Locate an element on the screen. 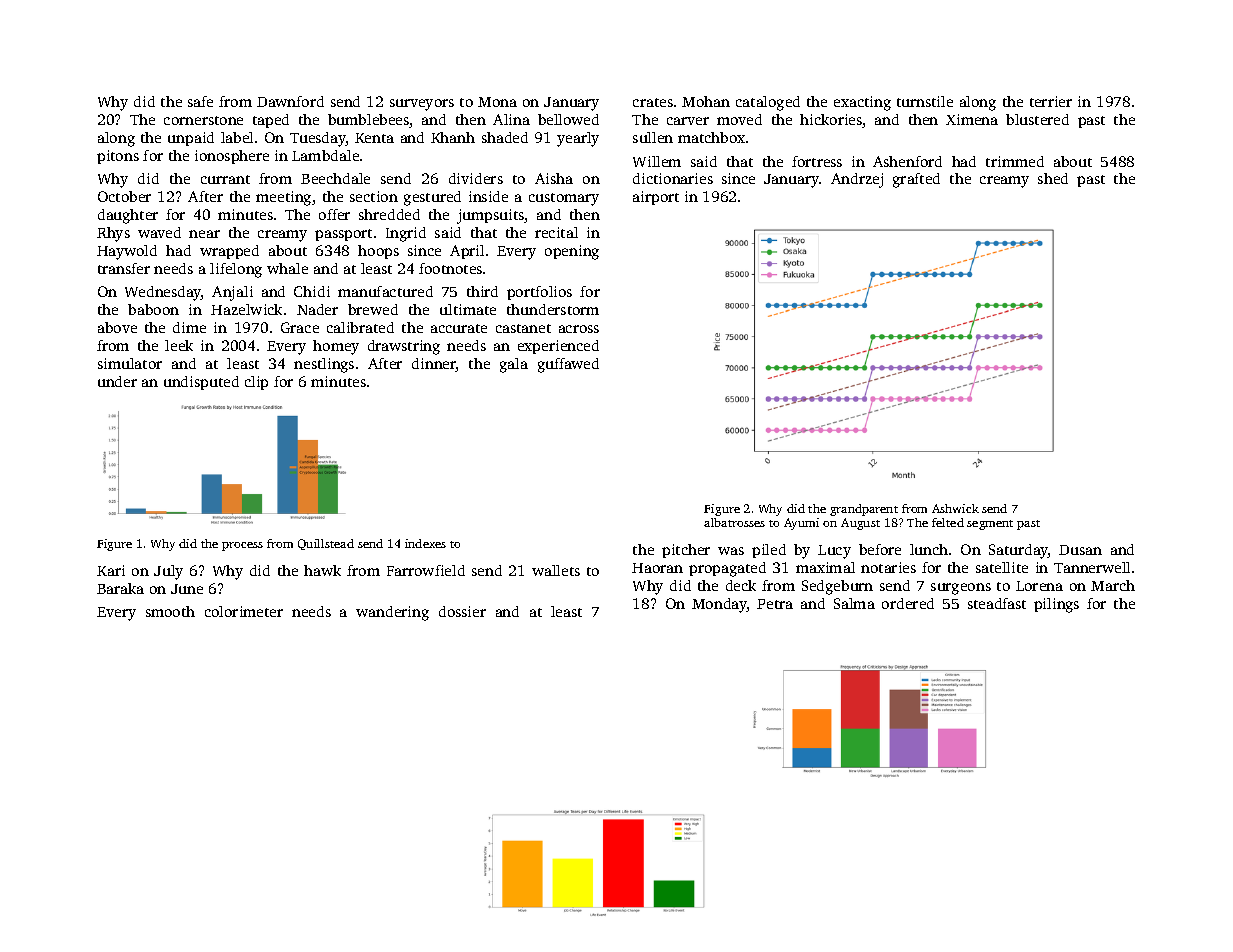  albatrosses is located at coordinates (734, 522).
